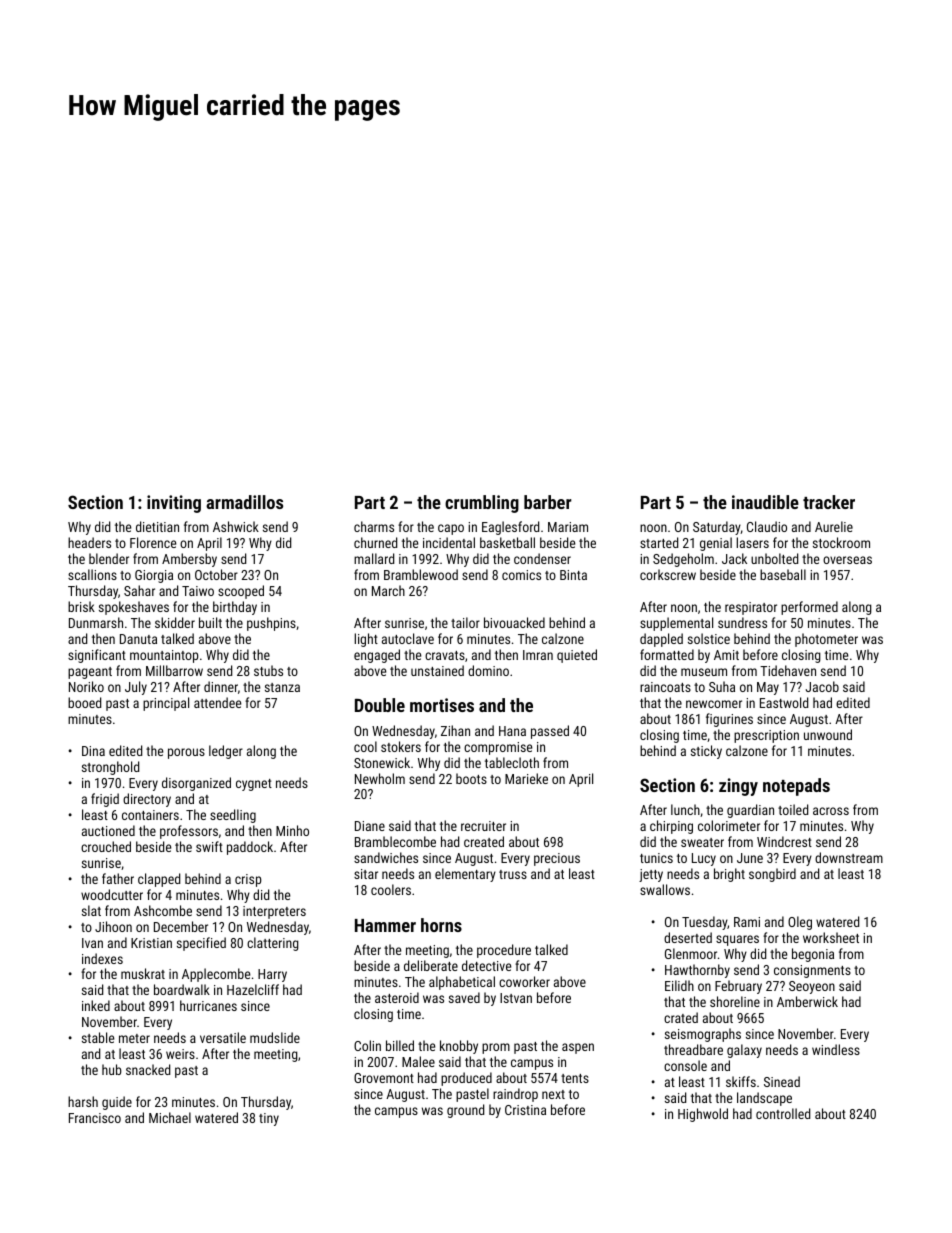 This page has width=952, height=1233. What do you see at coordinates (272, 975) in the page?
I see `Harry` at bounding box center [272, 975].
